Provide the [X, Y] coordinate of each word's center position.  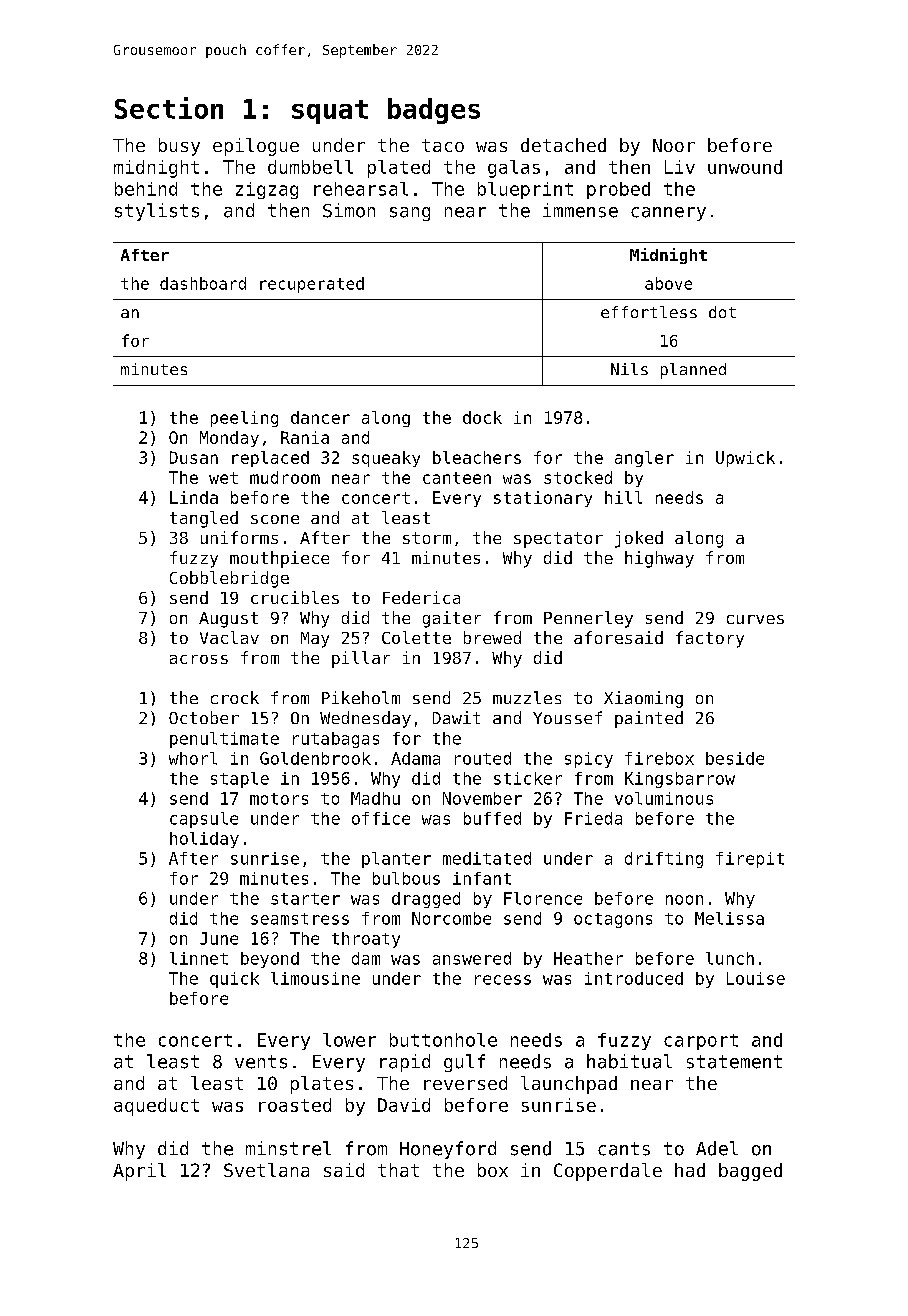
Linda [194, 497]
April [139, 1172]
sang [410, 214]
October [204, 717]
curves [755, 619]
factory [710, 639]
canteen [457, 478]
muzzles [527, 697]
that [398, 1170]
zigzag [267, 190]
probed [618, 190]
